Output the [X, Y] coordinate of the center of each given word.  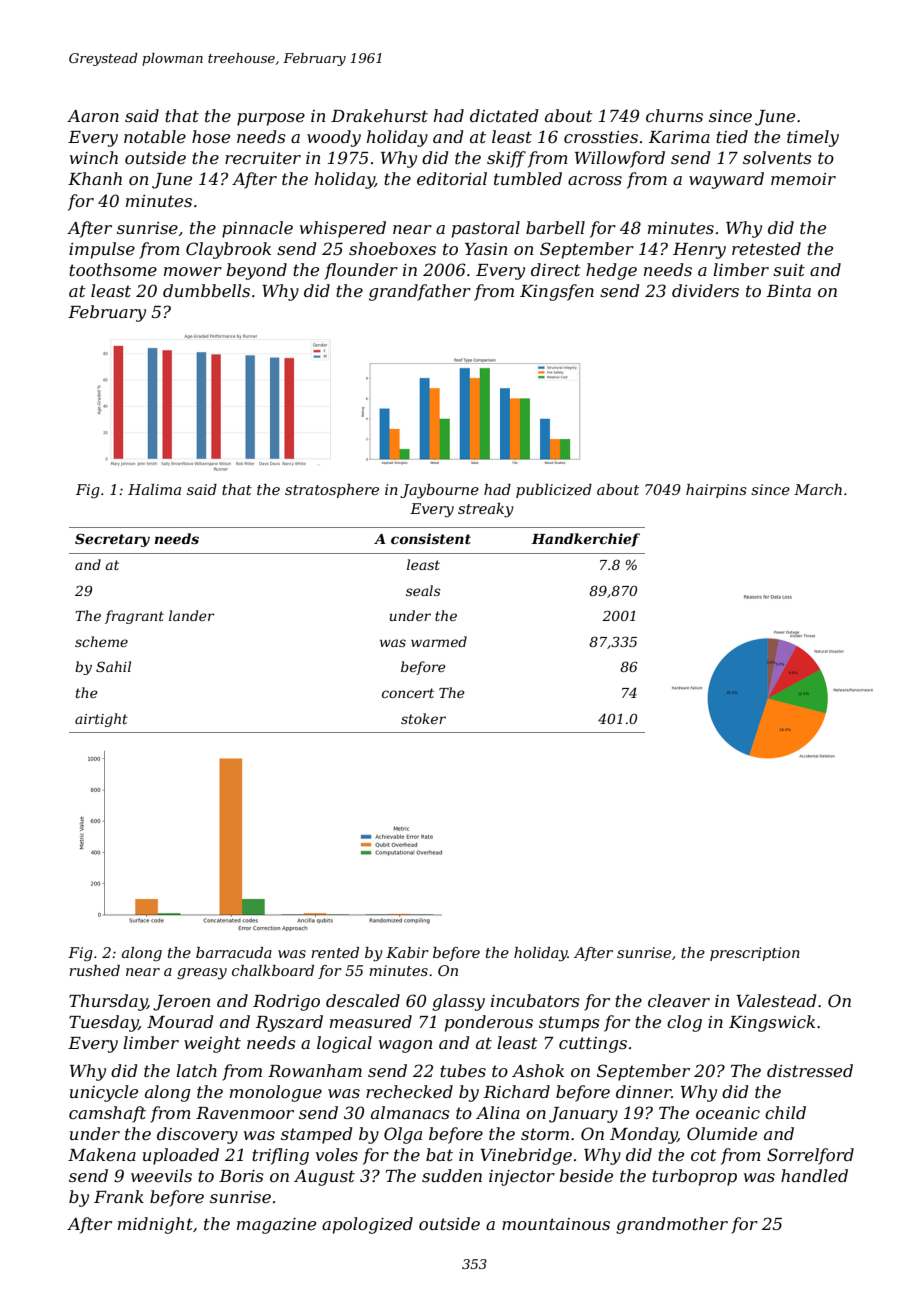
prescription [755, 954]
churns [674, 115]
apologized [367, 1225]
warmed [439, 641]
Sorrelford [810, 1156]
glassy [458, 1002]
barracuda [234, 952]
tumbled [528, 178]
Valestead [776, 1000]
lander [192, 615]
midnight [155, 1225]
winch [94, 157]
